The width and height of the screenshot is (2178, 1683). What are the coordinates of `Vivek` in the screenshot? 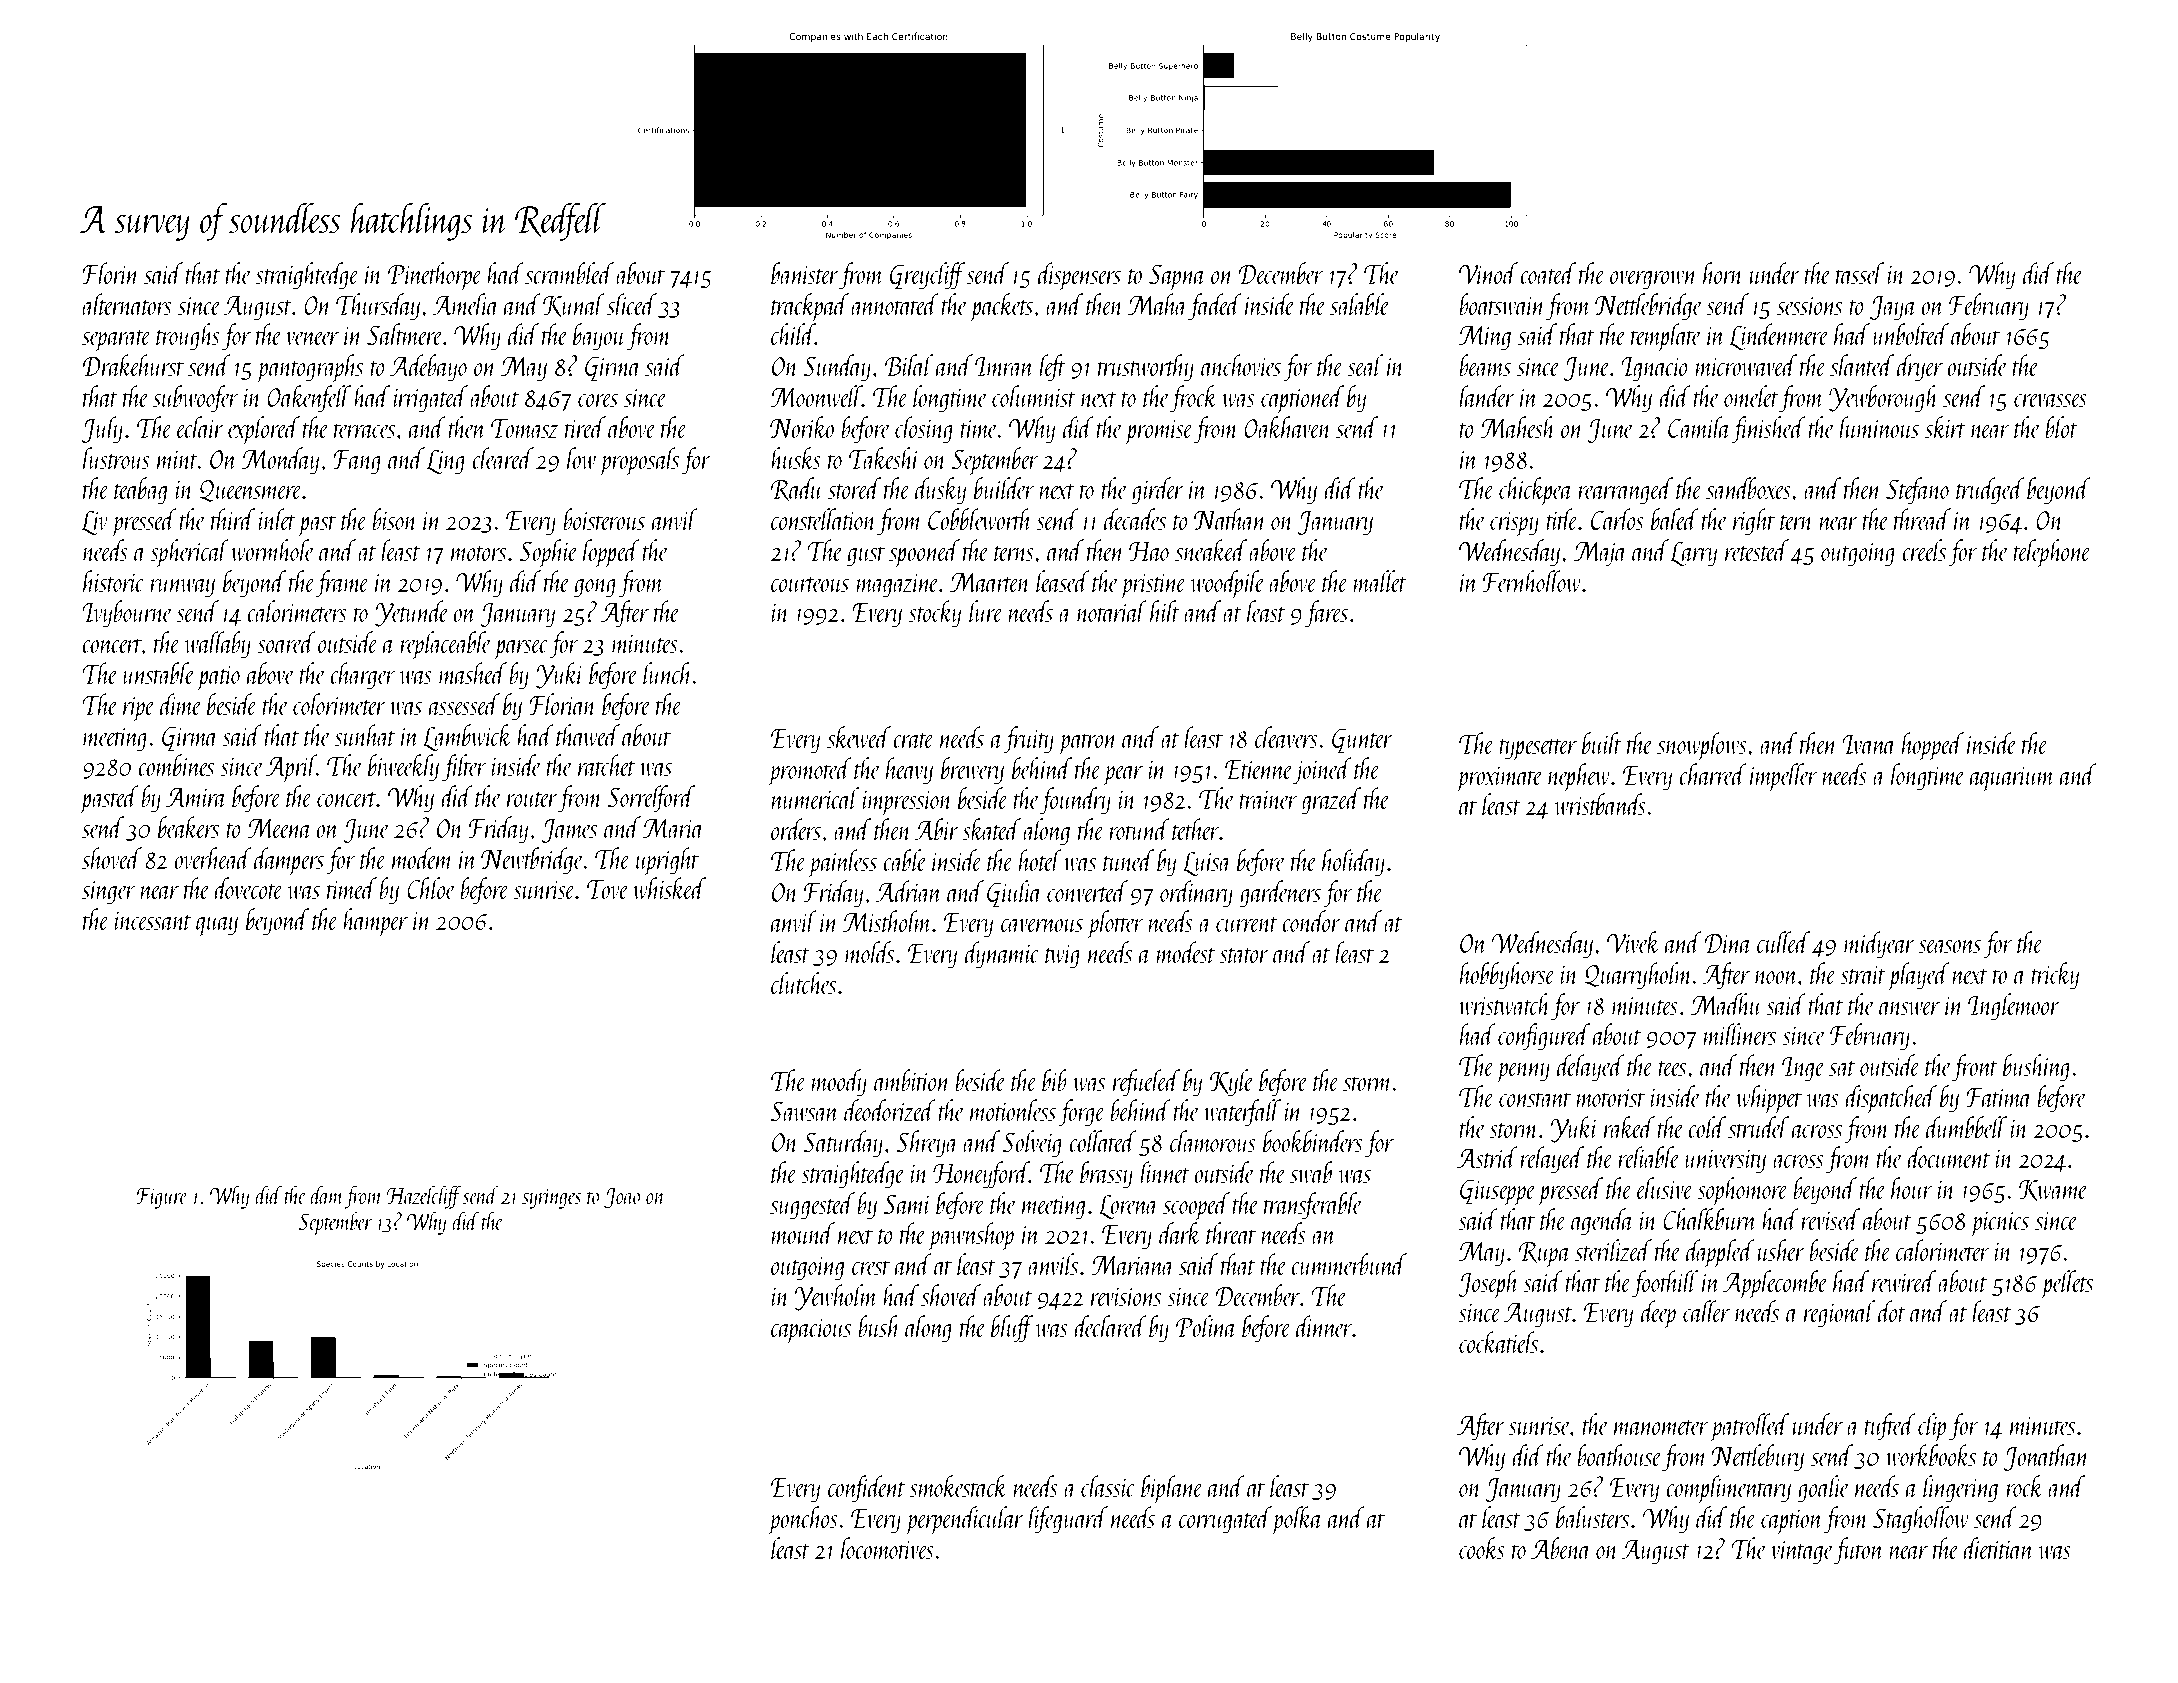 It's located at (1633, 942).
